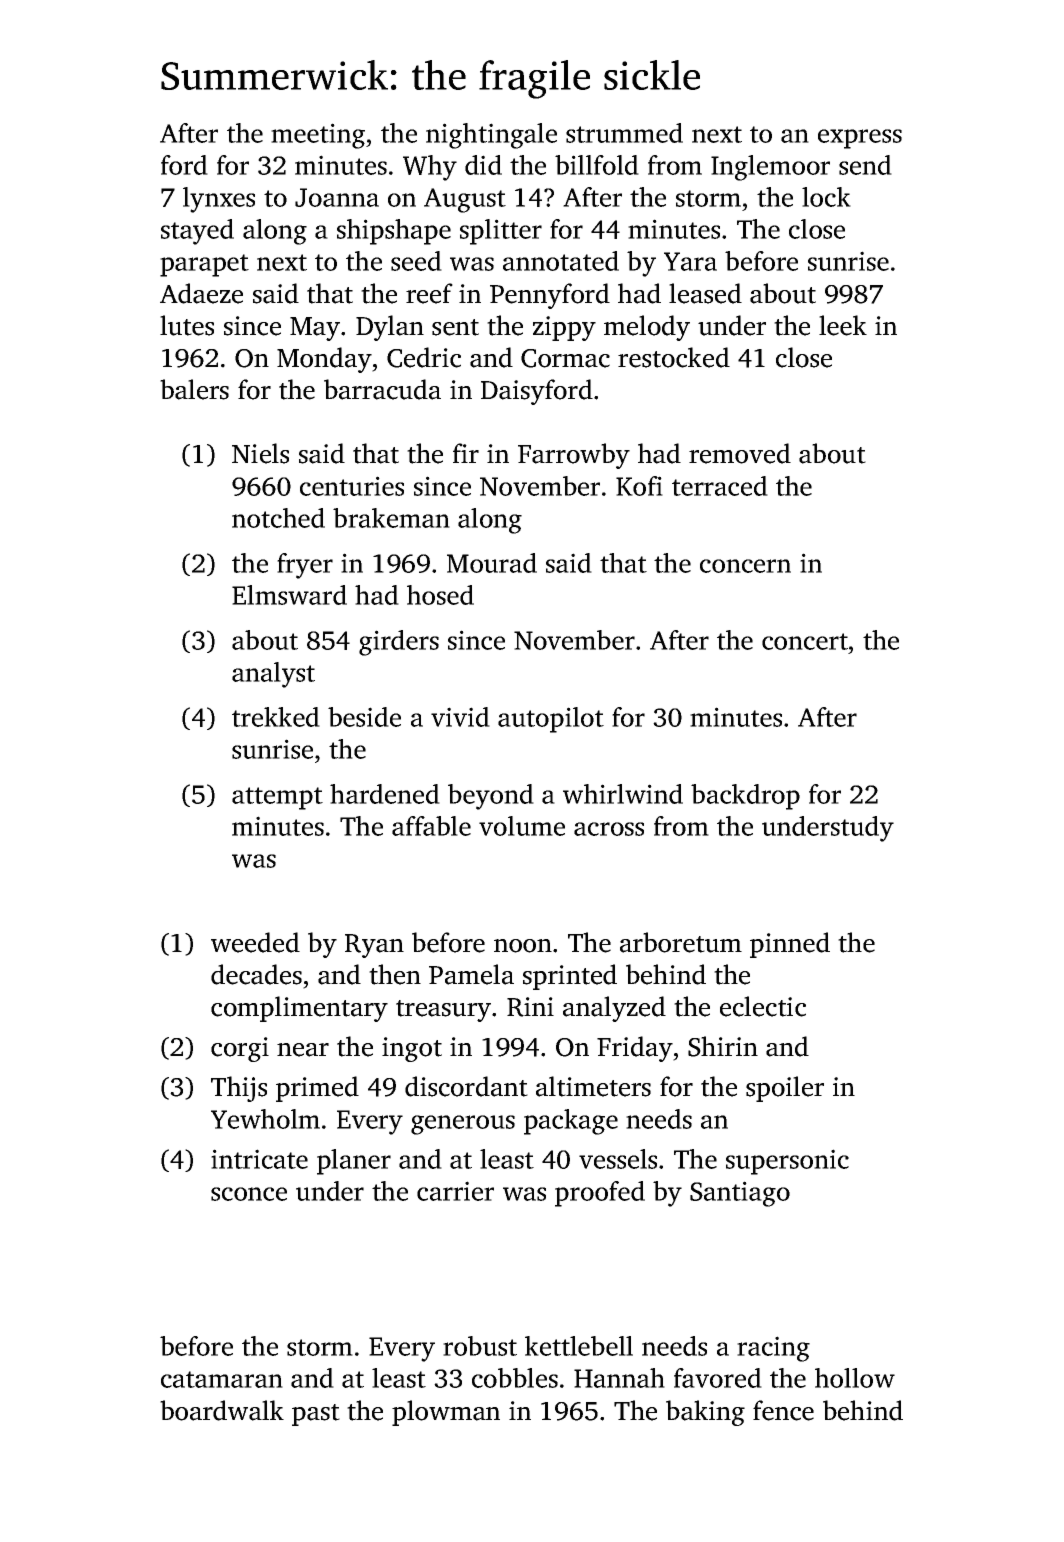 Image resolution: width=1064 pixels, height=1542 pixels. What do you see at coordinates (483, 165) in the image?
I see `did` at bounding box center [483, 165].
